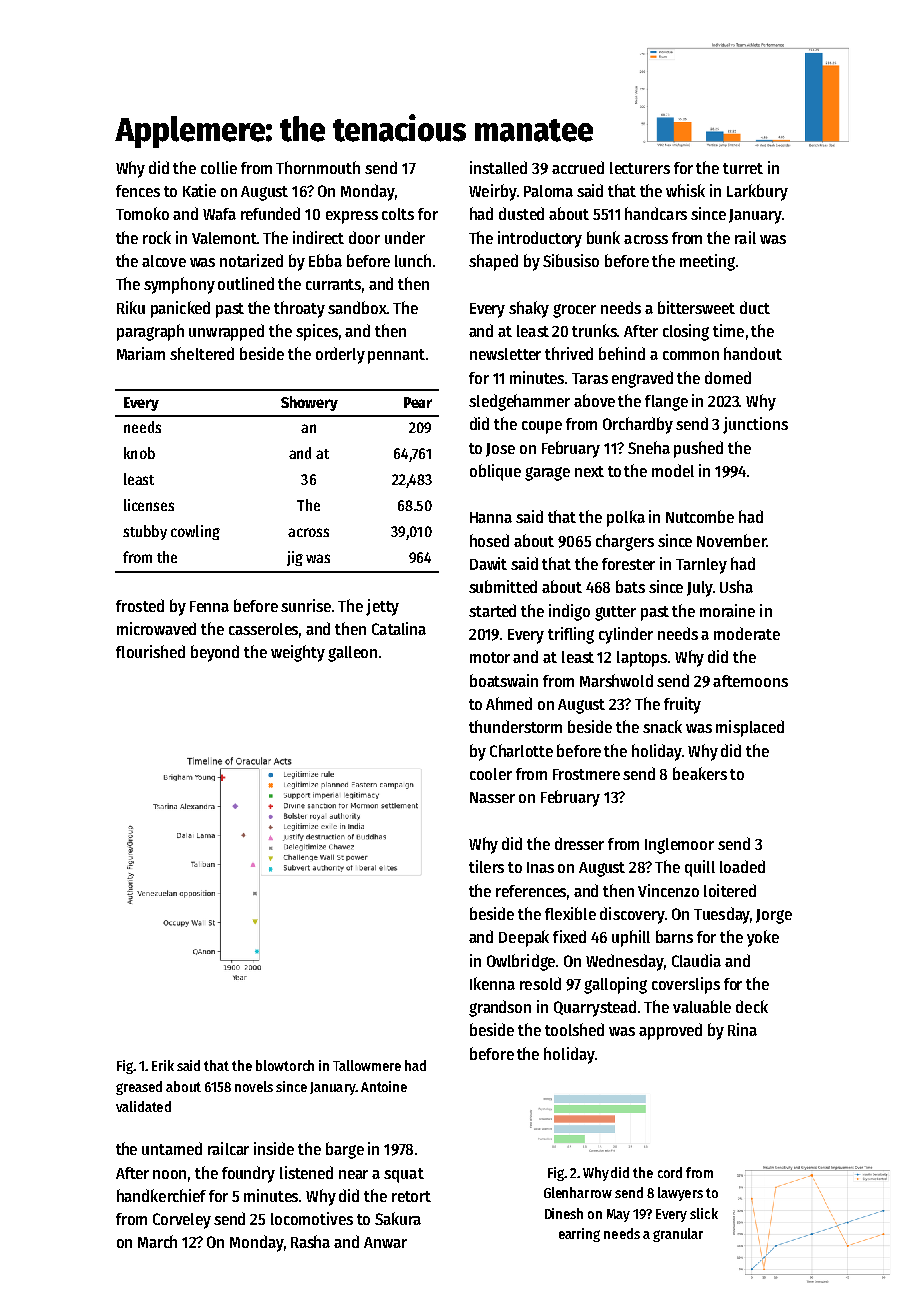  What do you see at coordinates (743, 168) in the document?
I see `turret` at bounding box center [743, 168].
